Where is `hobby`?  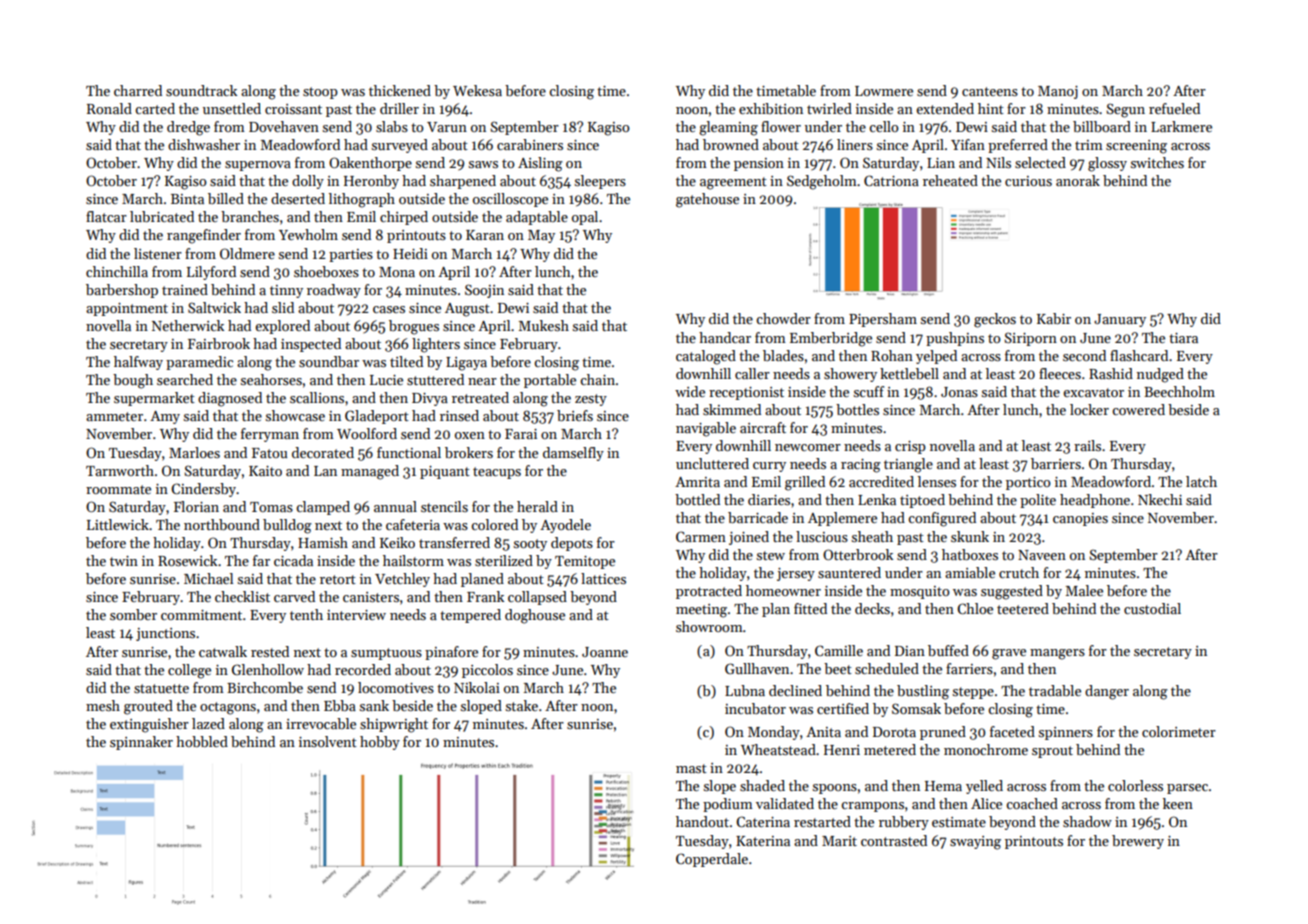
hobby is located at coordinates (380, 743).
